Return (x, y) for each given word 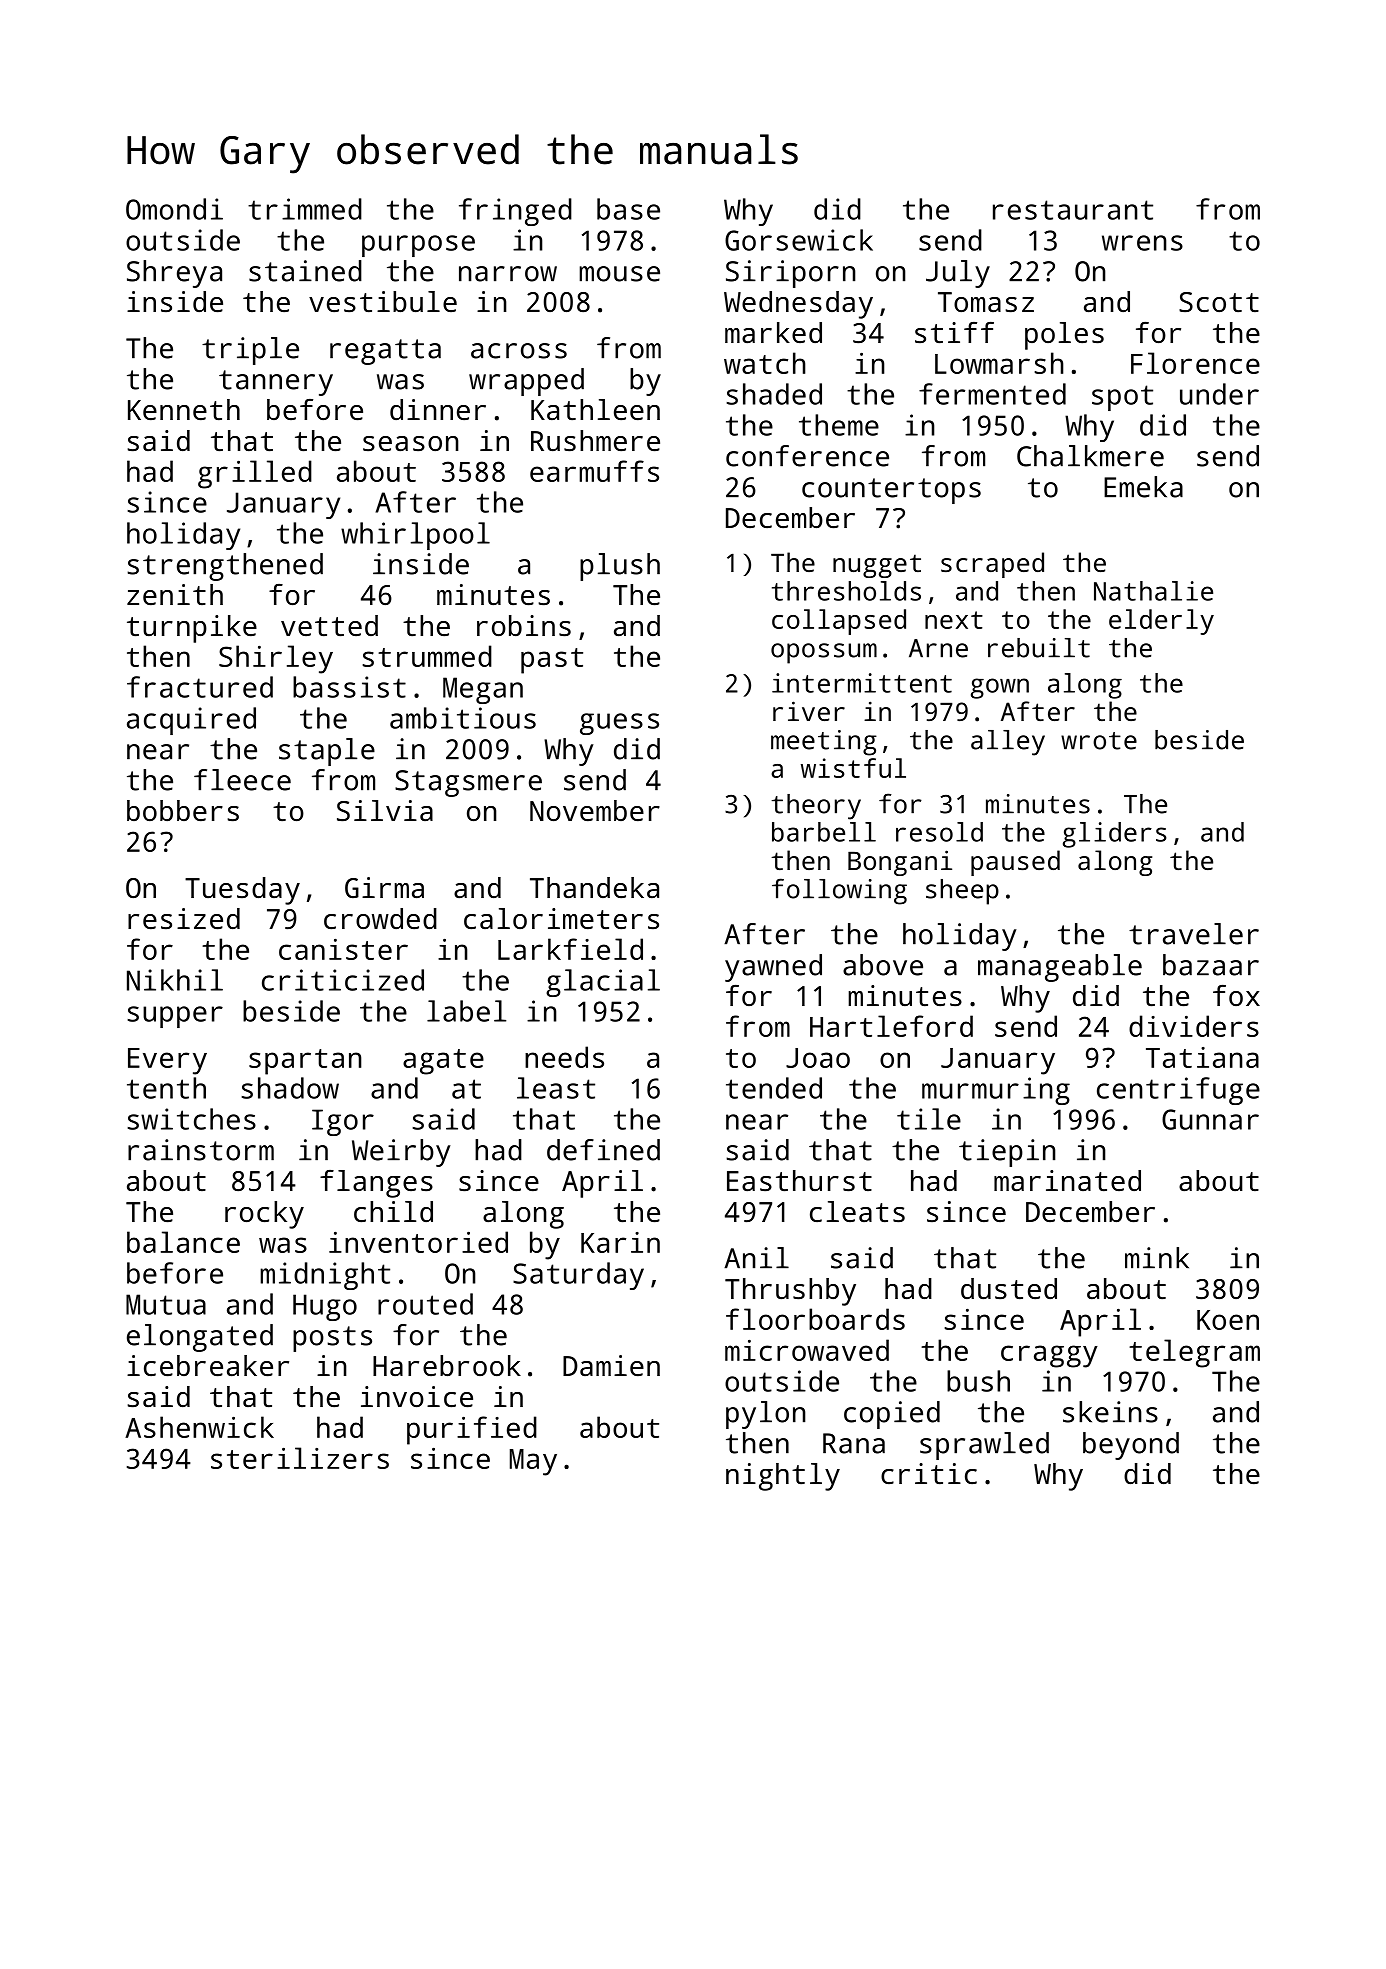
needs (564, 1057)
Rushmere (595, 441)
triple (250, 351)
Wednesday (798, 305)
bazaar (1211, 965)
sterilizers (300, 1458)
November (595, 810)
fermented (992, 394)
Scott (1219, 302)
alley (1008, 743)
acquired (191, 721)
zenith (175, 594)
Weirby (401, 1153)
